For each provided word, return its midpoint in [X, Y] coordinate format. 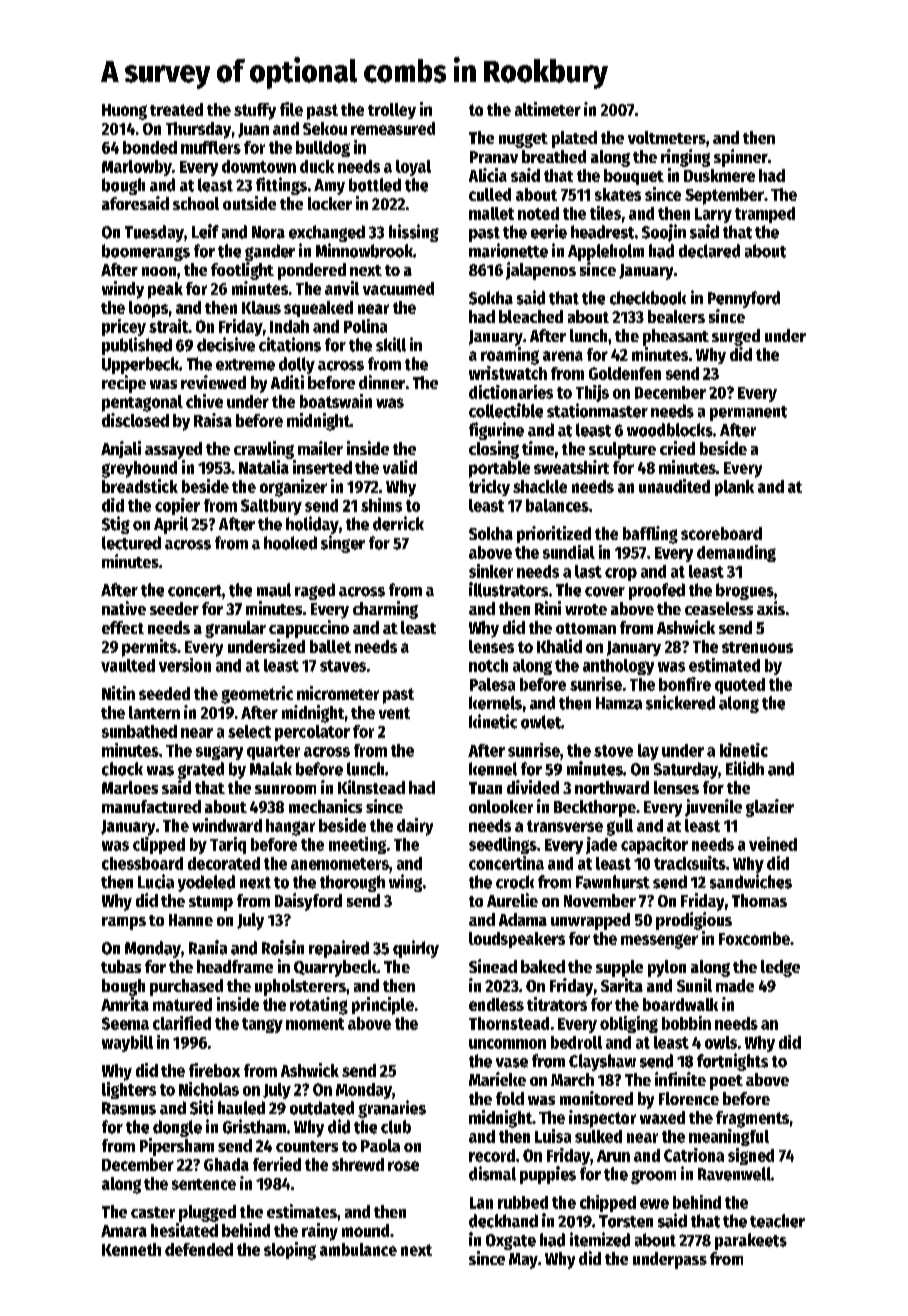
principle [383, 1006]
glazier [770, 808]
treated [176, 109]
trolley [392, 111]
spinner [741, 158]
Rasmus [129, 1108]
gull [620, 827]
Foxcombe [754, 938]
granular [235, 629]
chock [122, 769]
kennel [493, 769]
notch [488, 665]
